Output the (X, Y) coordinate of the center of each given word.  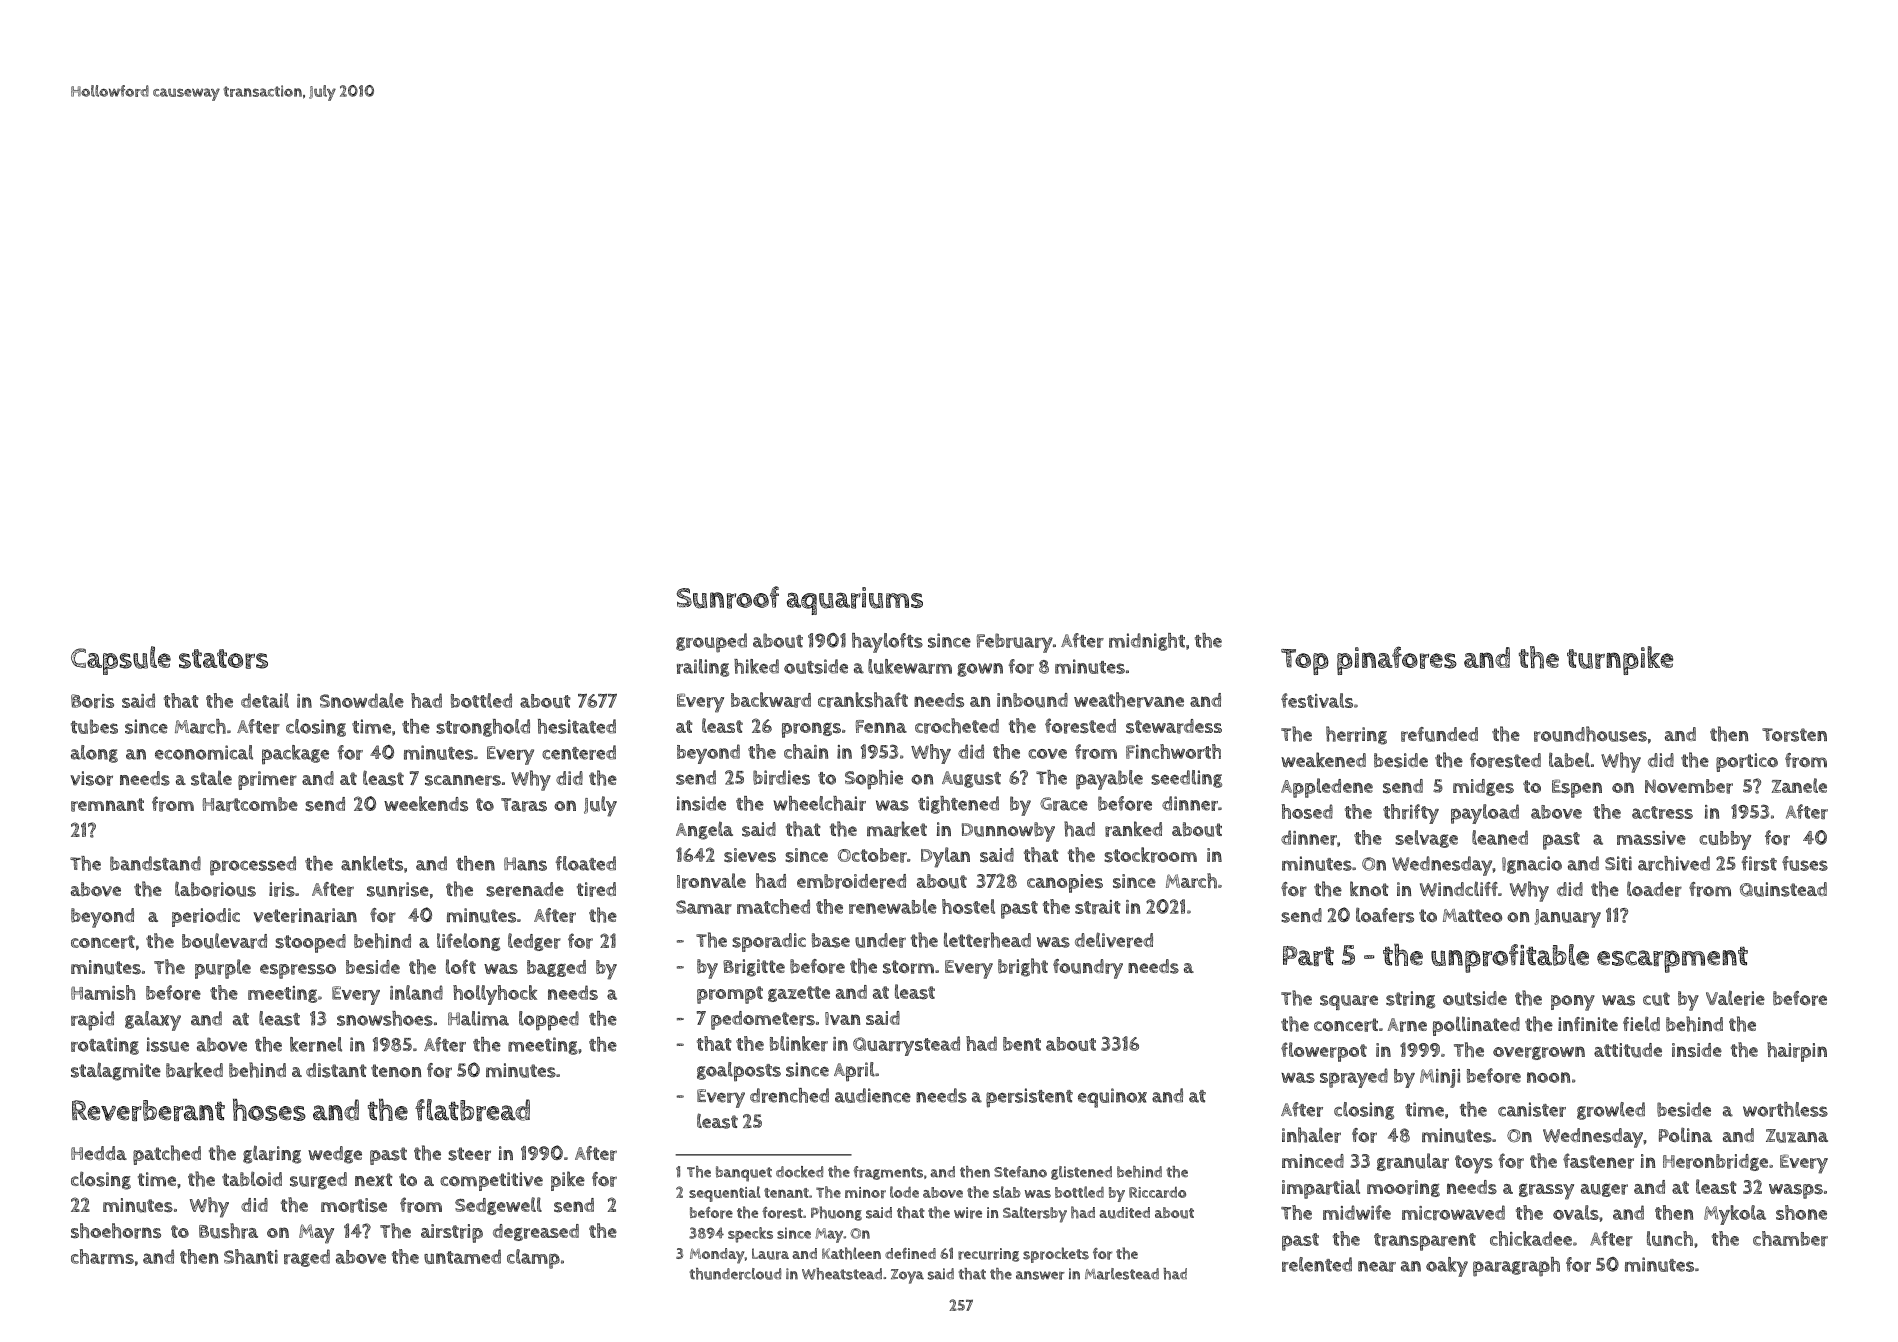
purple (223, 969)
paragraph (1516, 1267)
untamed (462, 1256)
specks (750, 1235)
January (1567, 918)
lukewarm (910, 666)
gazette (799, 994)
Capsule (121, 660)
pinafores (1397, 660)
